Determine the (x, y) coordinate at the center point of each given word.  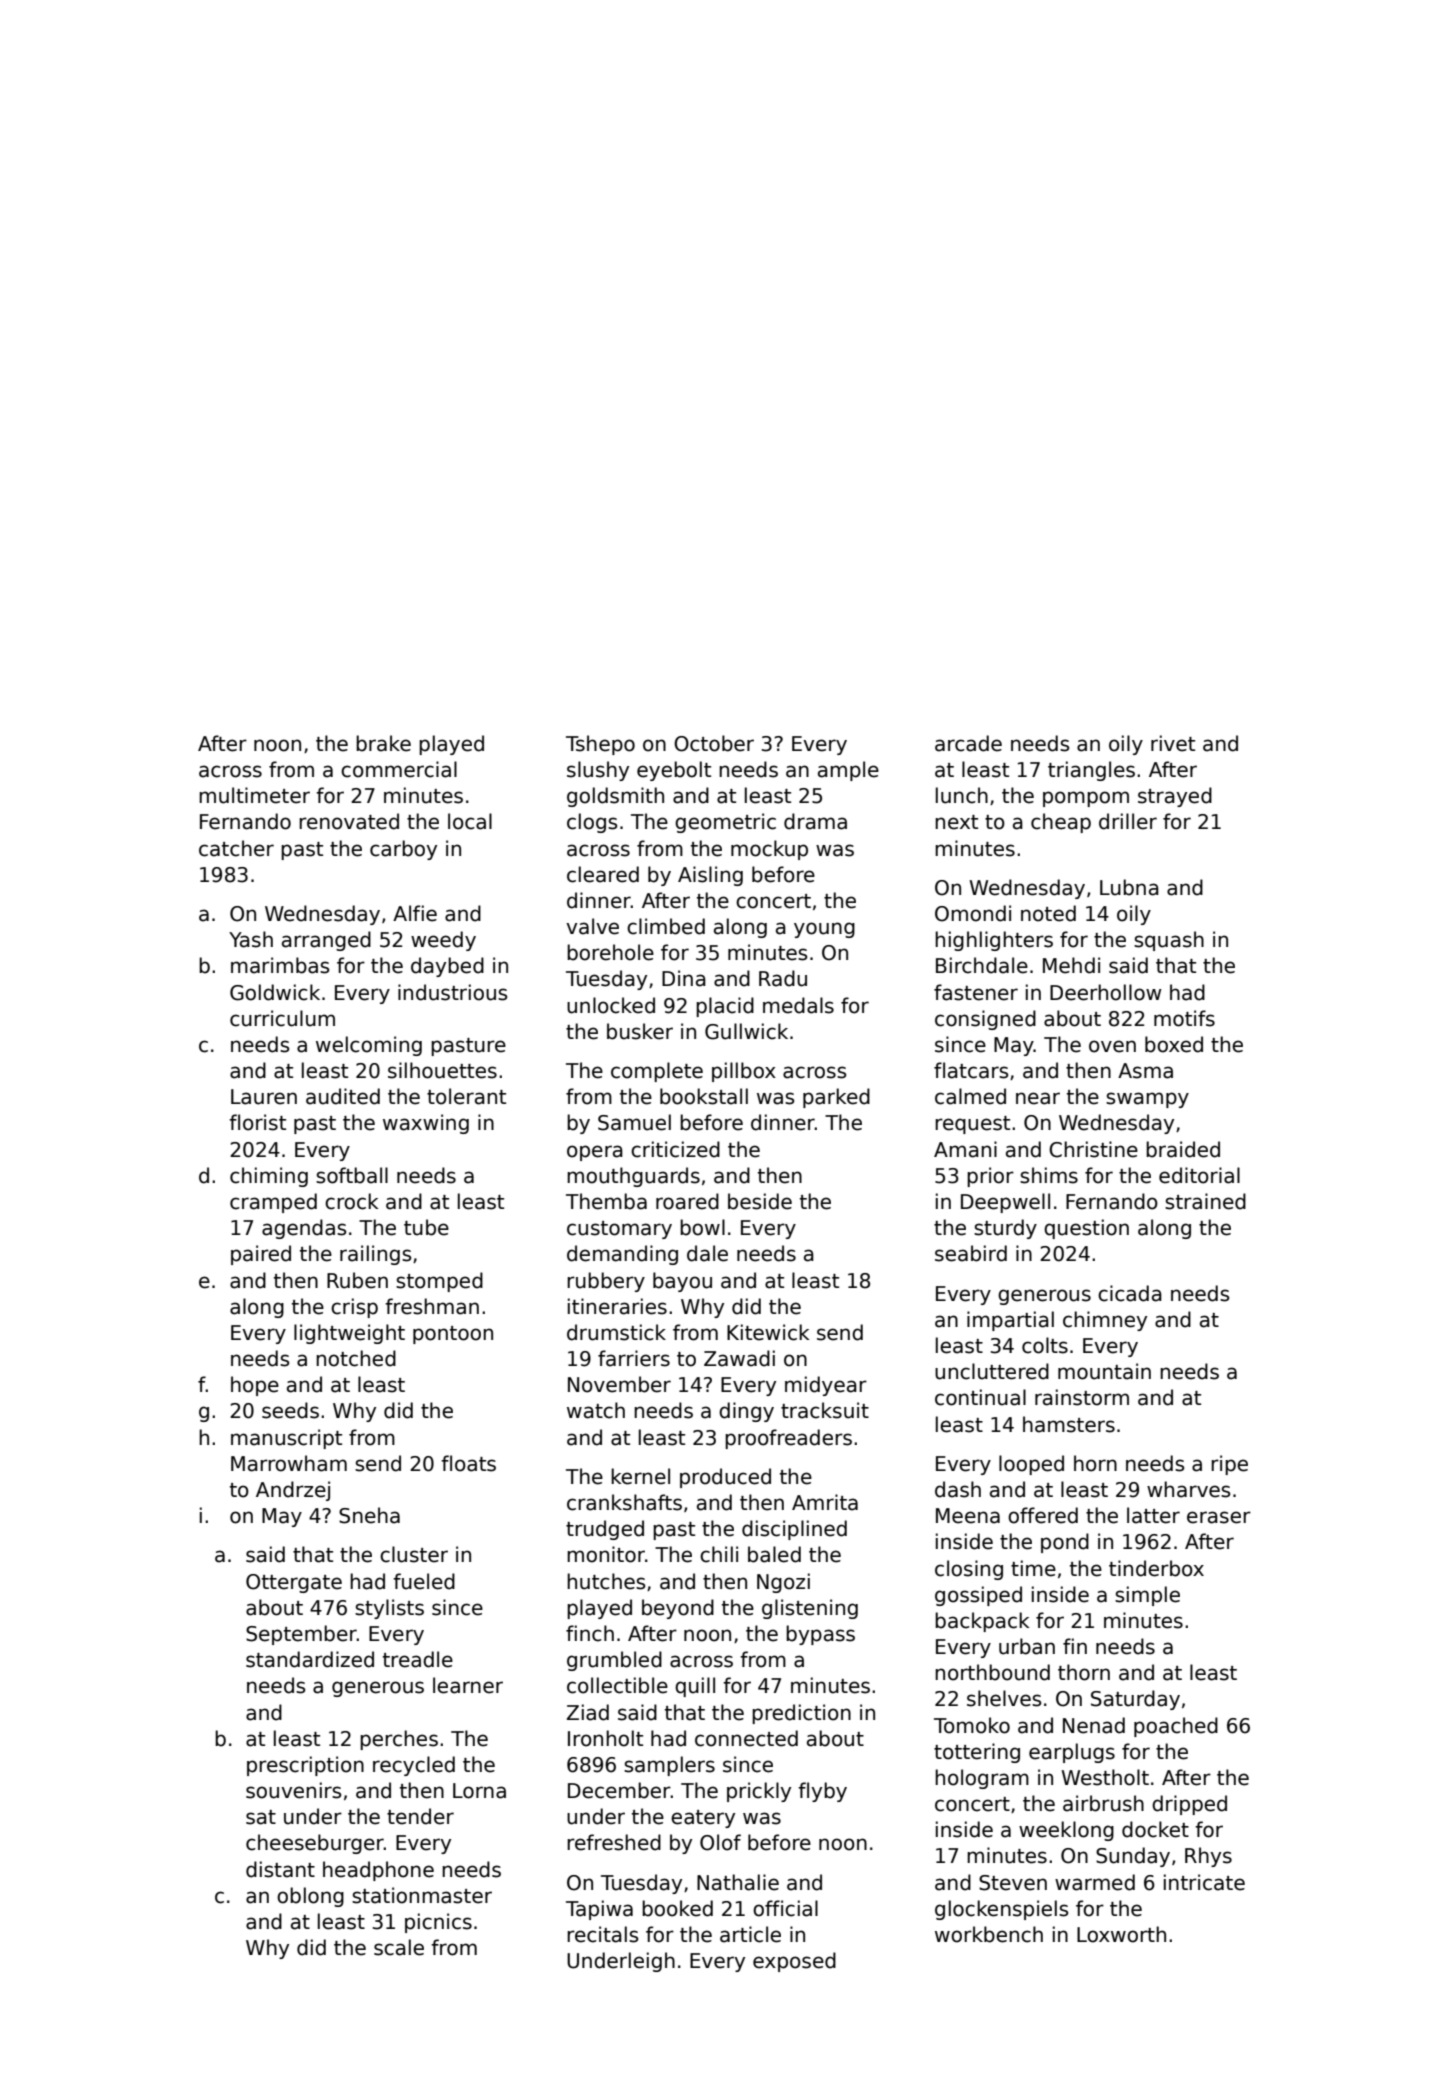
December (619, 1790)
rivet (1173, 743)
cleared (603, 874)
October (714, 743)
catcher (236, 848)
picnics (438, 1923)
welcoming (369, 1046)
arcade (968, 743)
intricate (1204, 1882)
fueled (424, 1581)
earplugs (1072, 1753)
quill (695, 1687)
